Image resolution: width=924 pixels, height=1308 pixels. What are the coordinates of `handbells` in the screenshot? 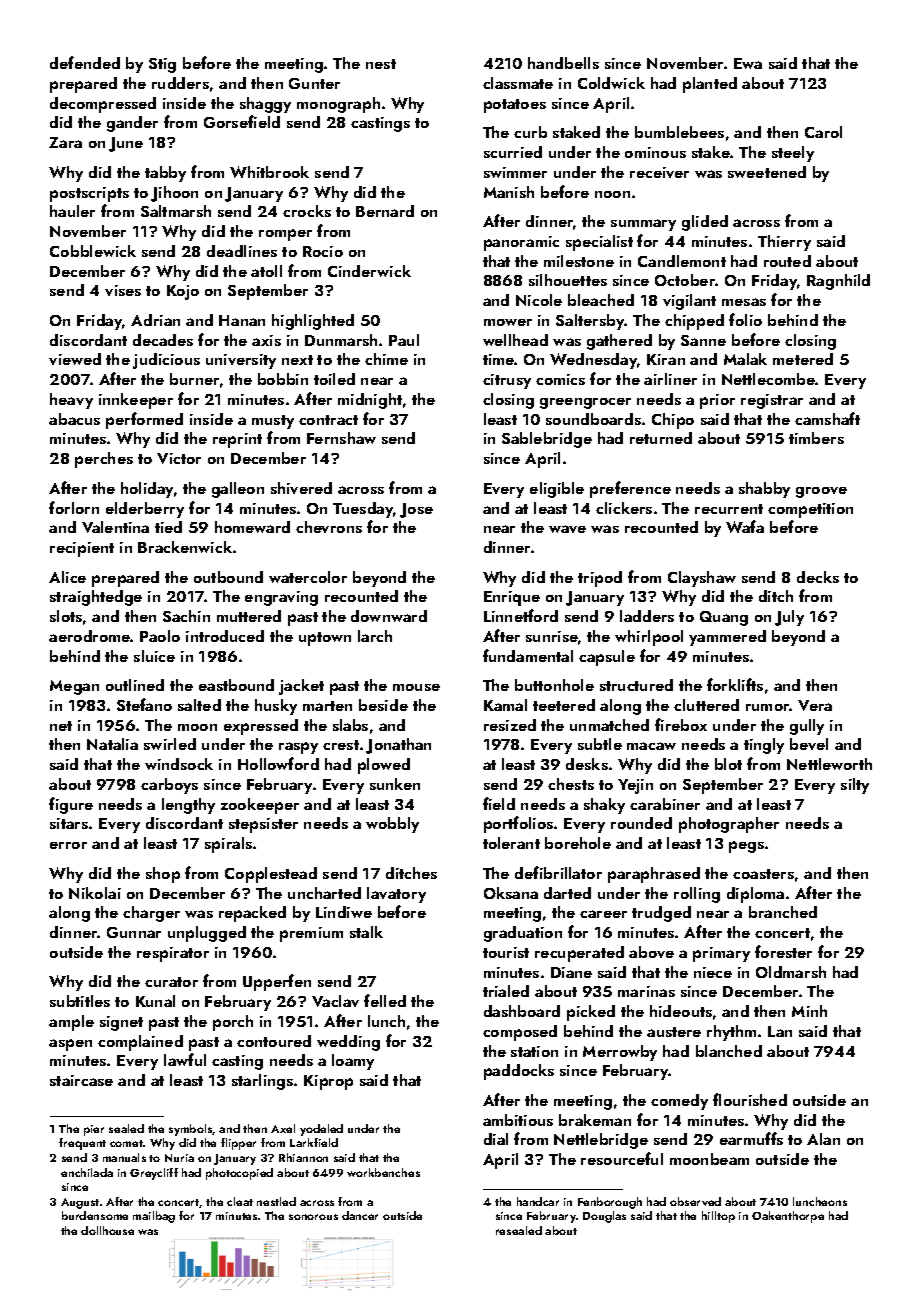 It's located at (563, 63).
